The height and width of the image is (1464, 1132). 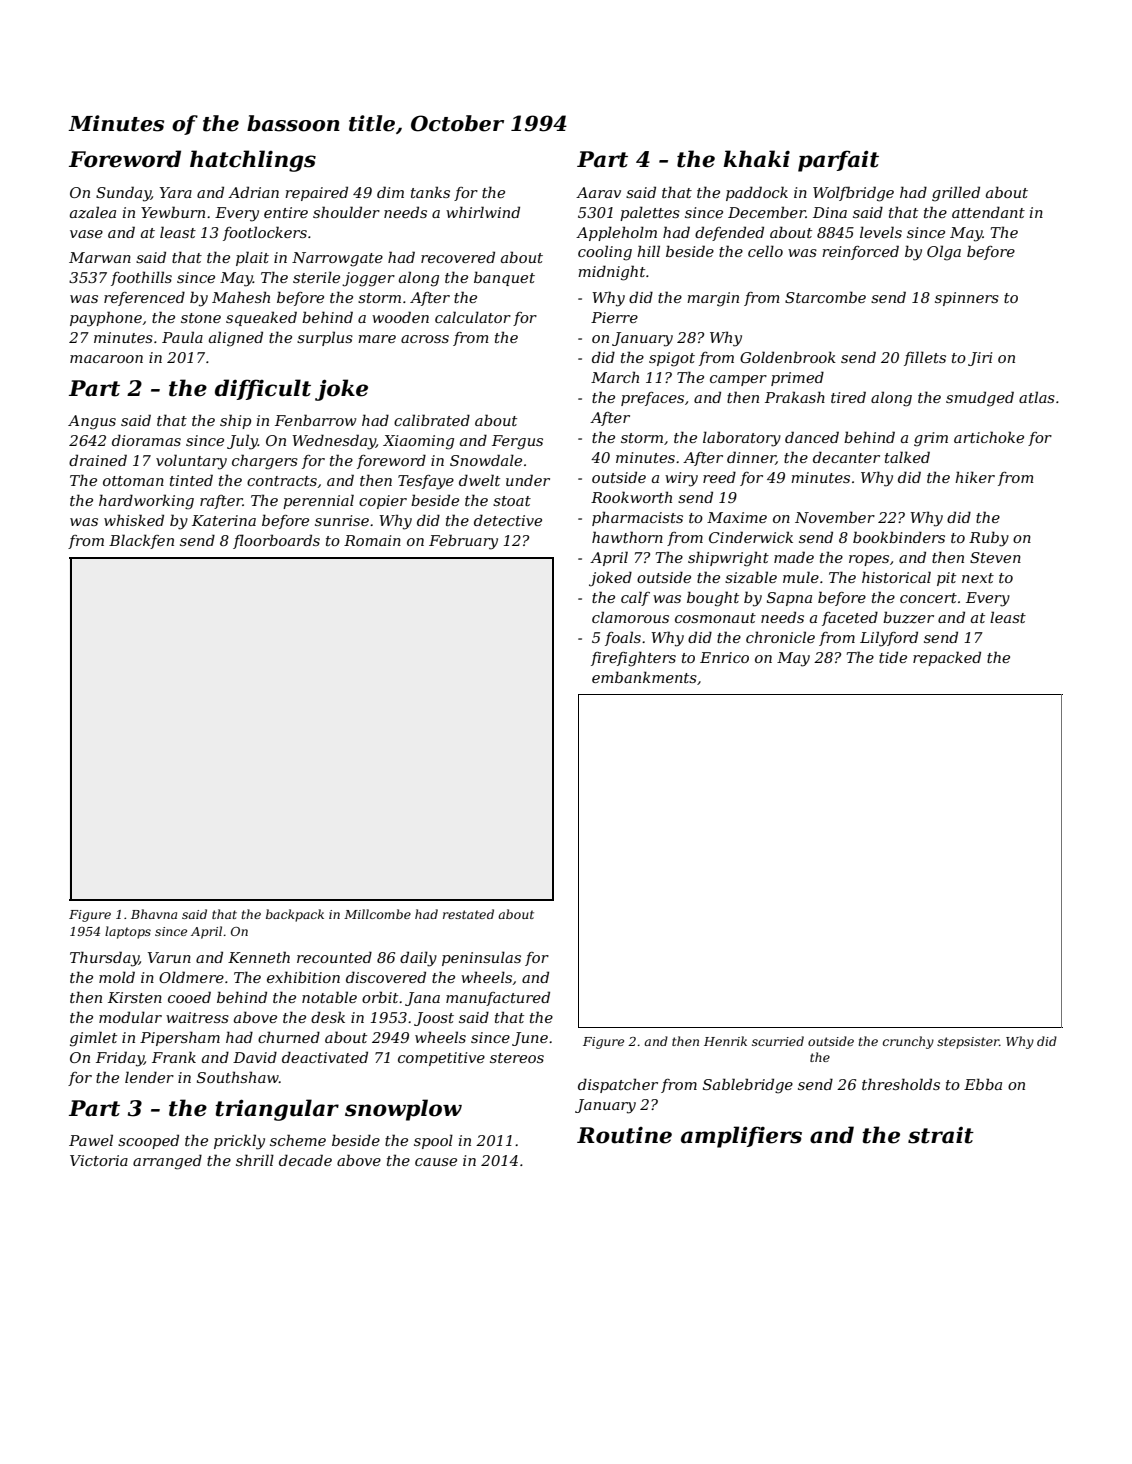 What do you see at coordinates (860, 252) in the image?
I see `reinforced` at bounding box center [860, 252].
